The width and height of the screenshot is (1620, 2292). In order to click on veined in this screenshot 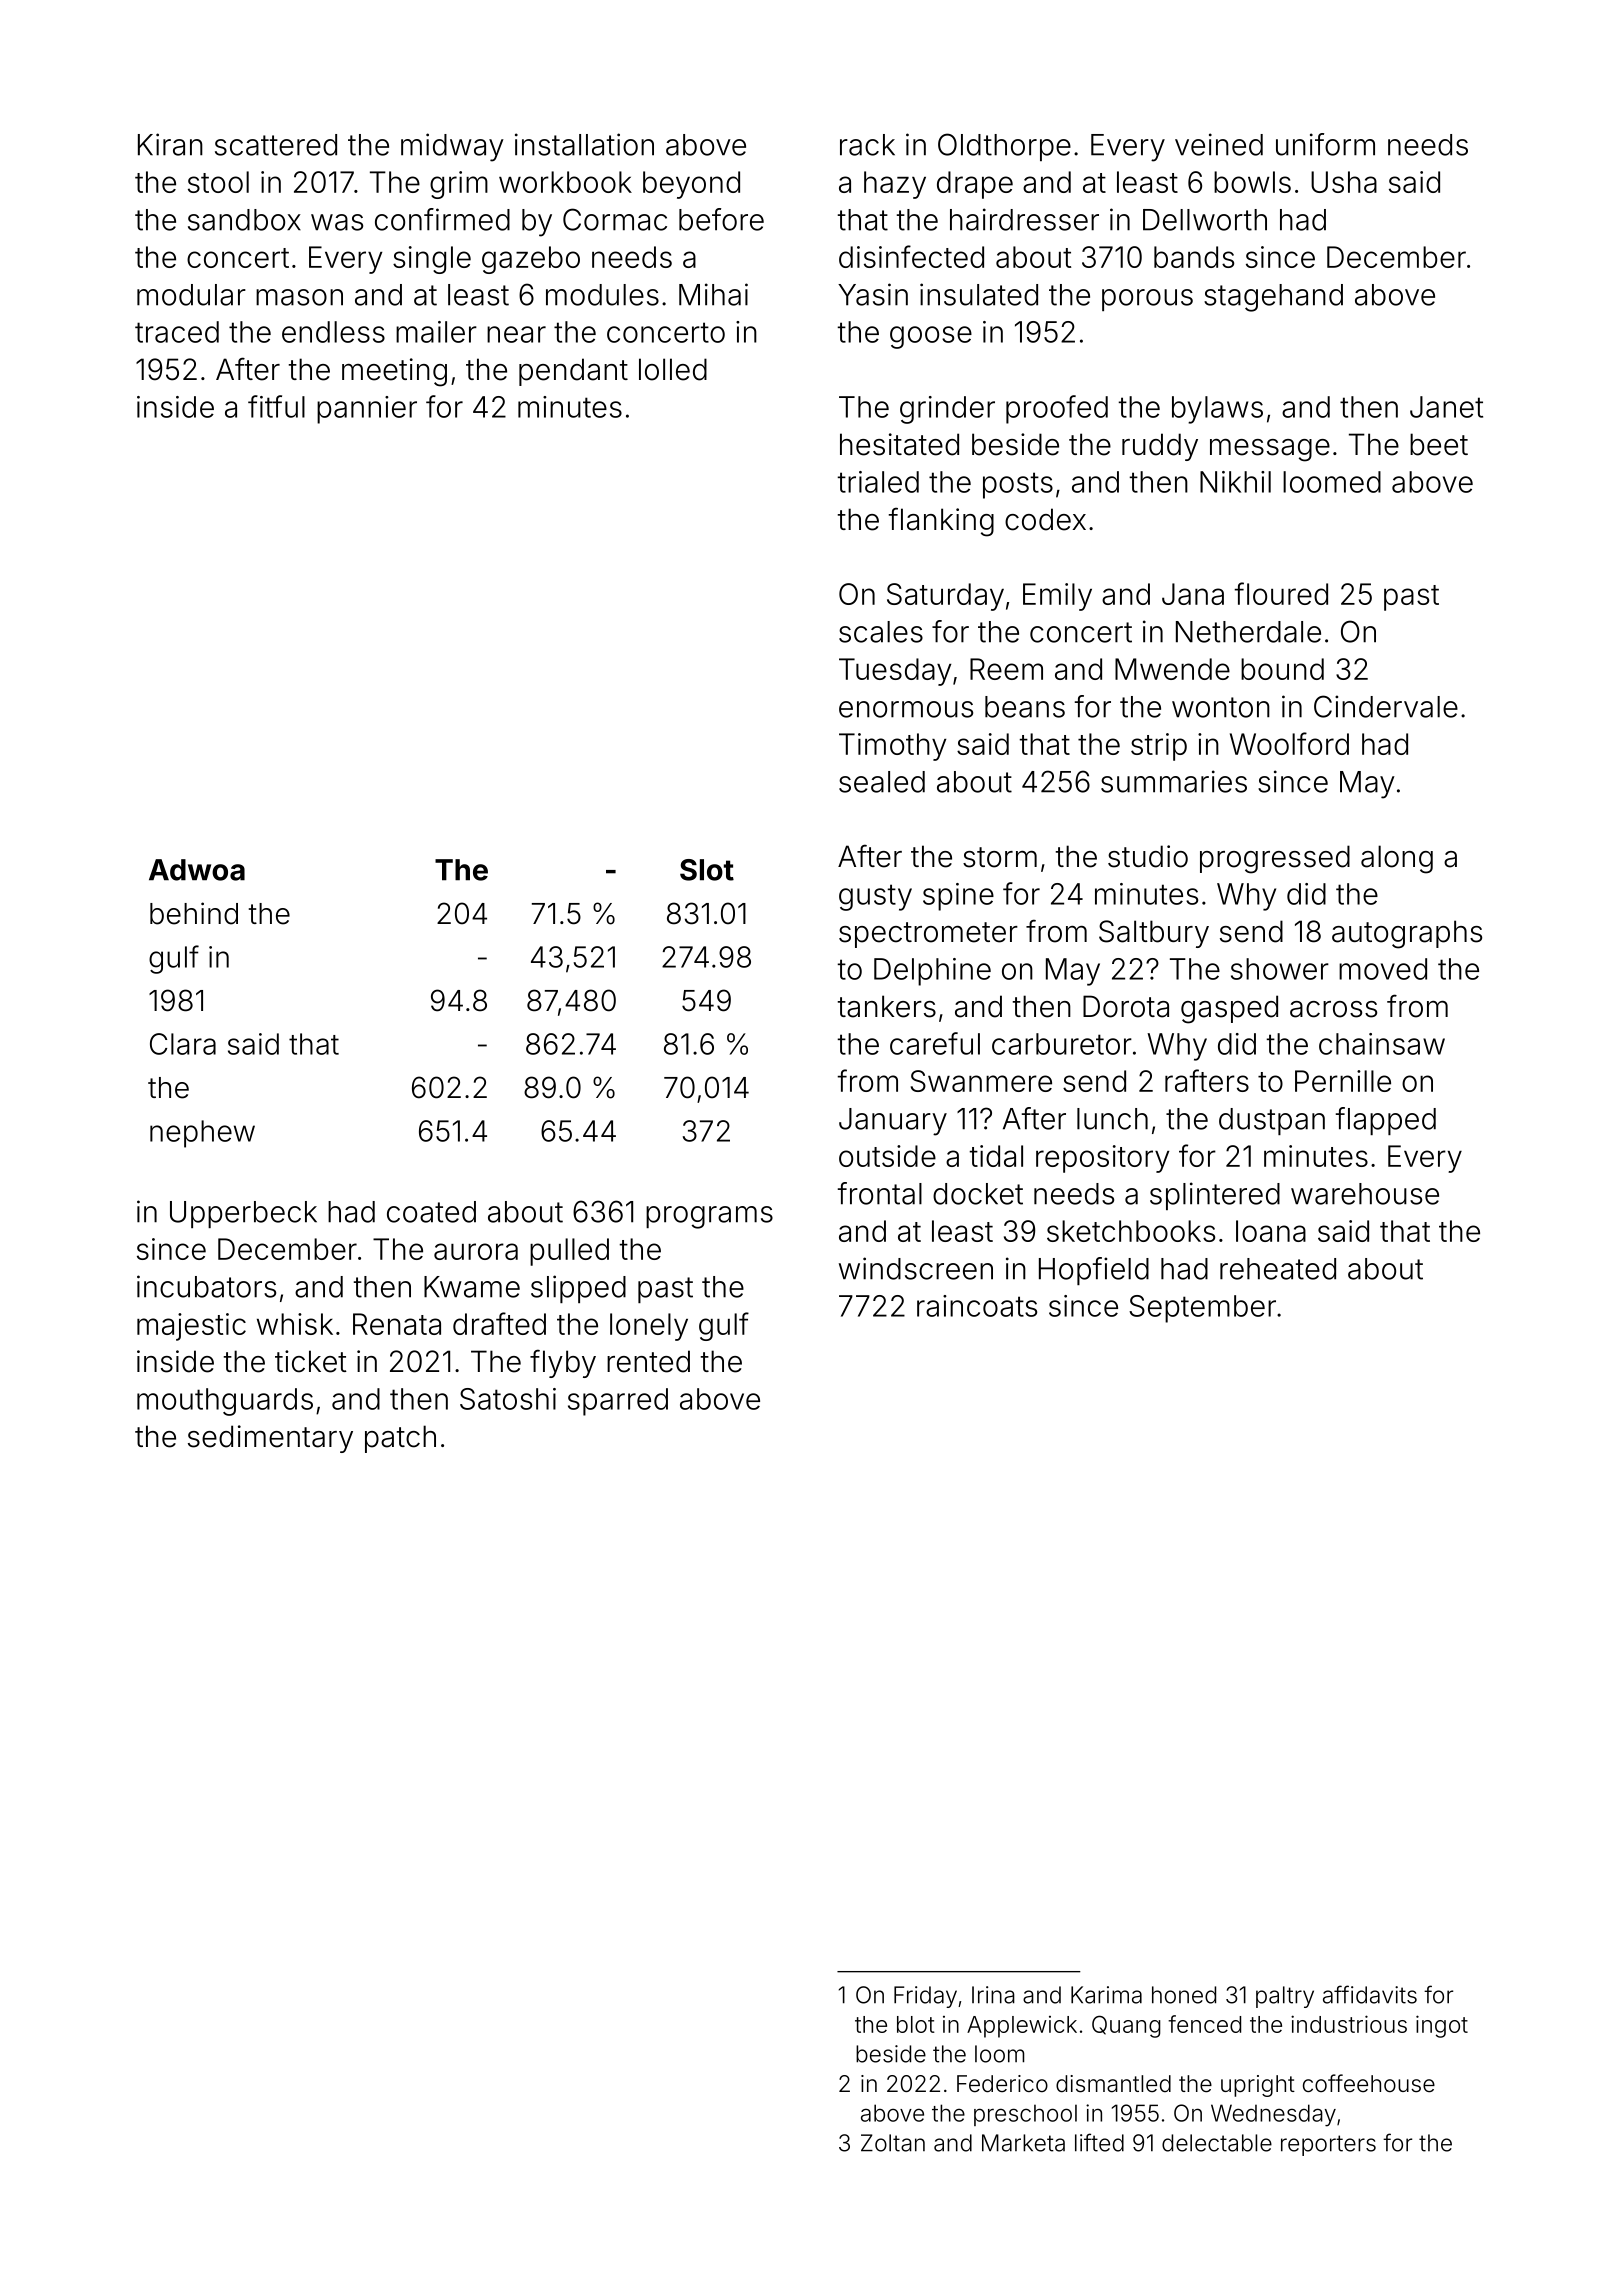, I will do `click(1219, 144)`.
